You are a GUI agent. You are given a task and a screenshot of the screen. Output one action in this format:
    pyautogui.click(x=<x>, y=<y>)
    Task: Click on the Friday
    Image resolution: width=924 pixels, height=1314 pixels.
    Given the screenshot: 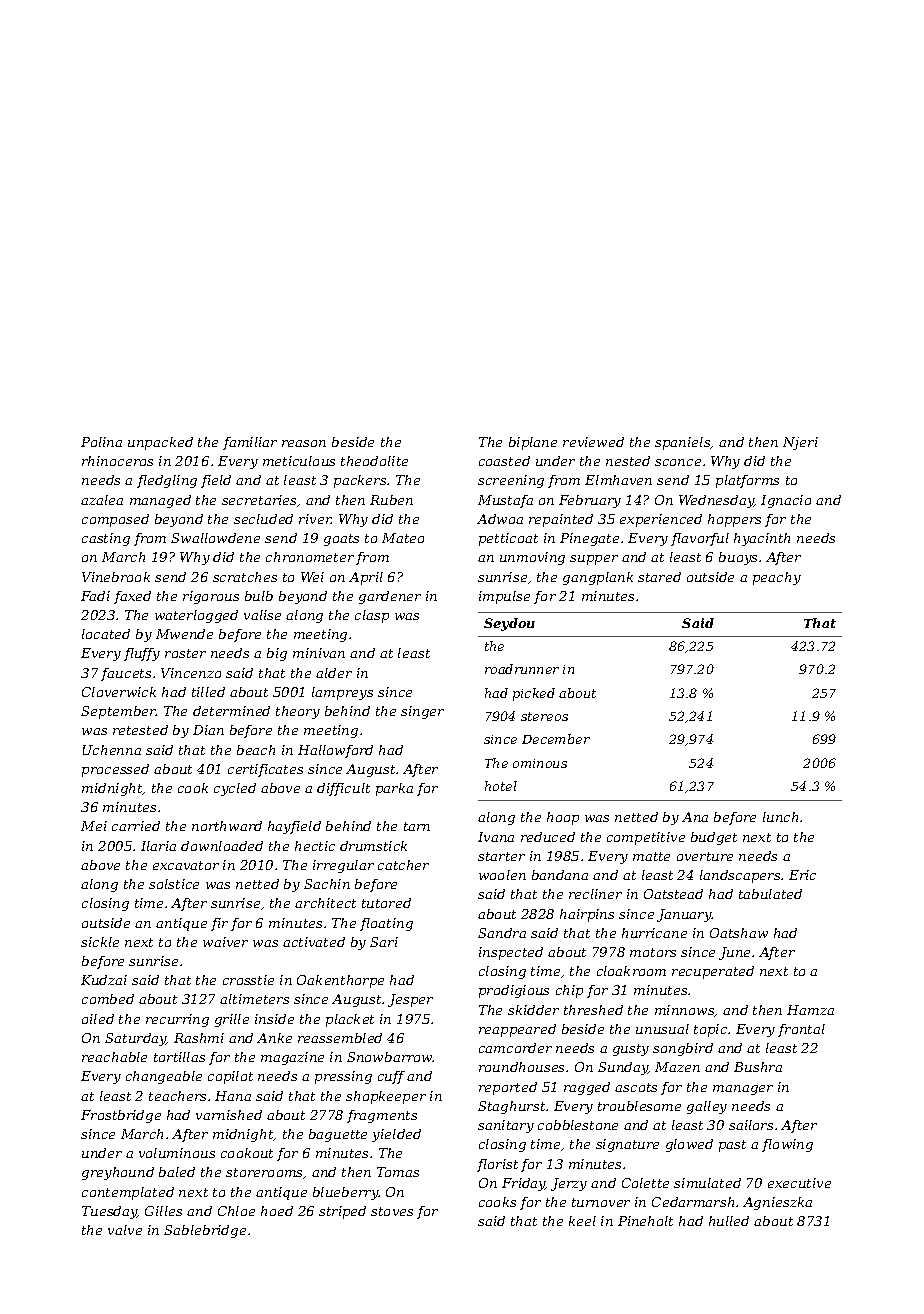 What is the action you would take?
    pyautogui.click(x=524, y=1184)
